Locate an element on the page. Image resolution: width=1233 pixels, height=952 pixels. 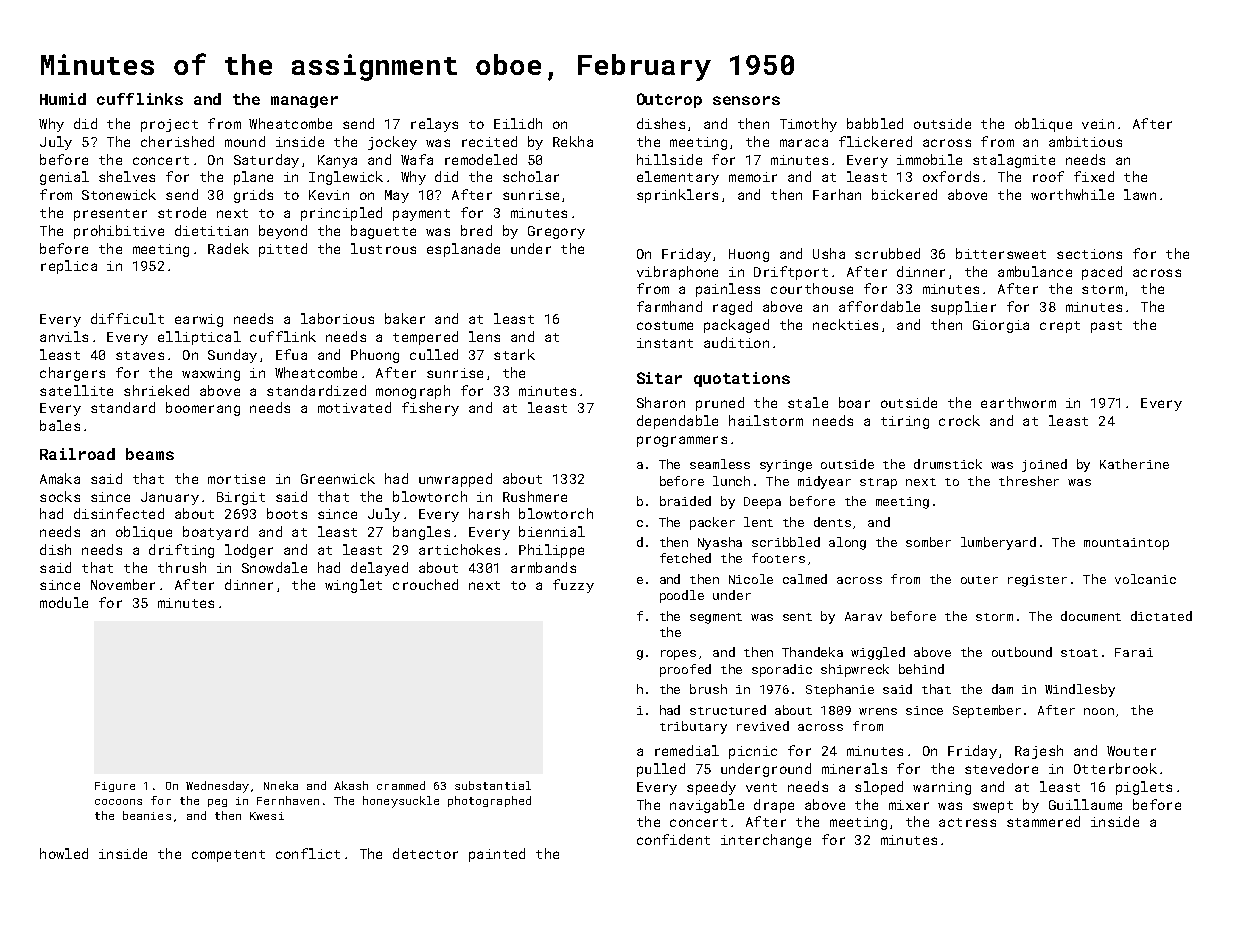
ambitious is located at coordinates (1085, 141).
